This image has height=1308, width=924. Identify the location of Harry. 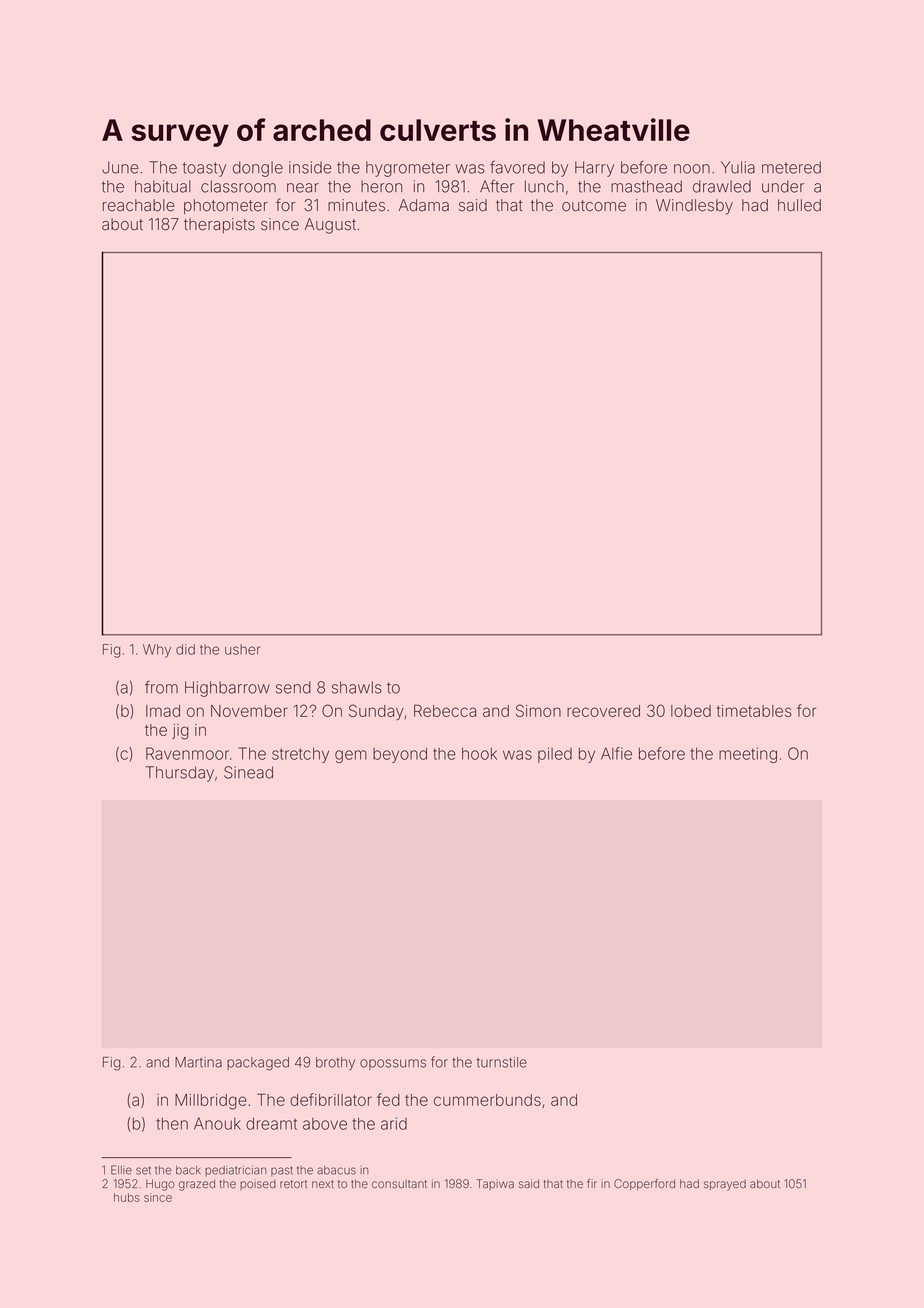
(594, 169).
